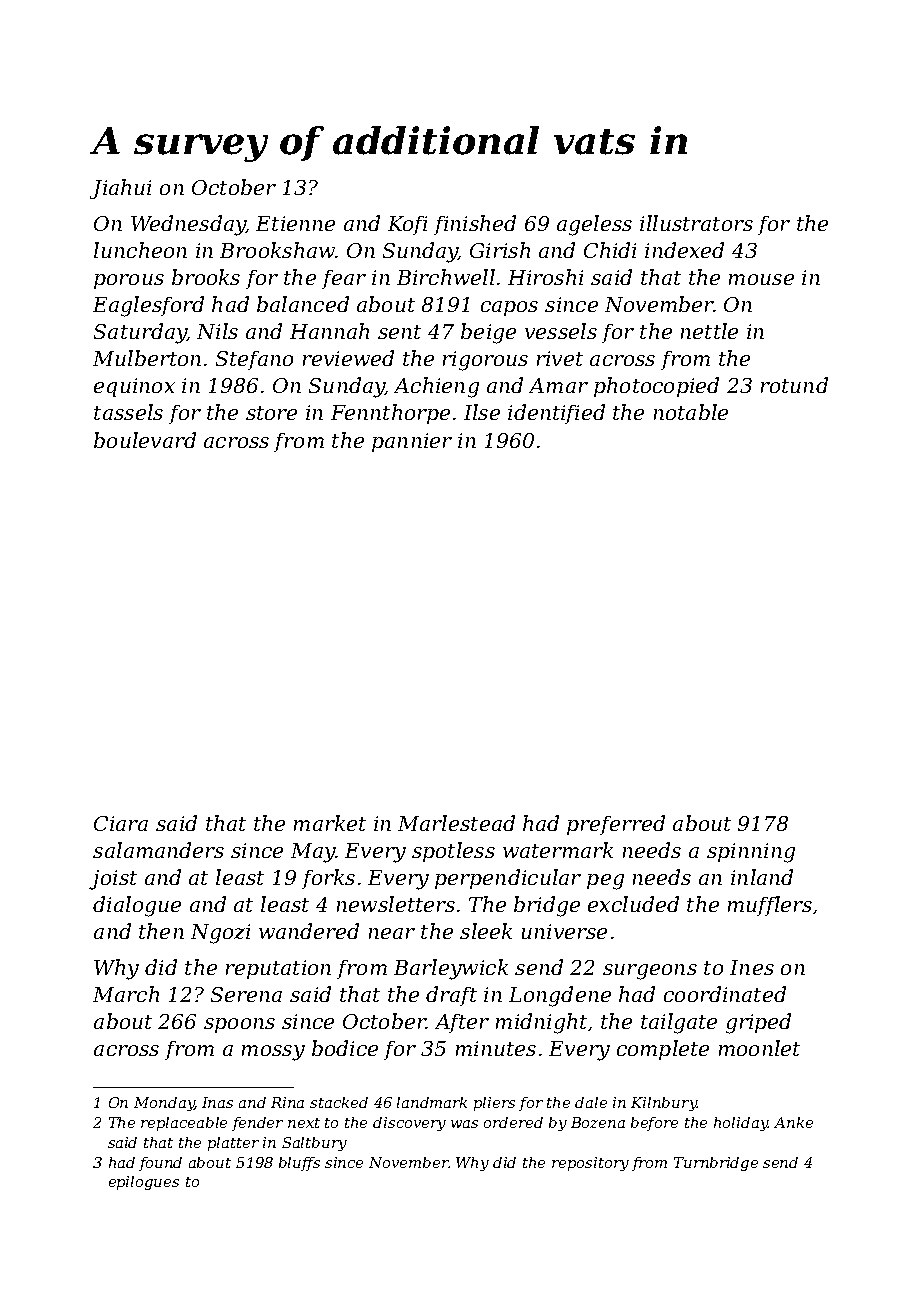  I want to click on notable, so click(691, 412).
